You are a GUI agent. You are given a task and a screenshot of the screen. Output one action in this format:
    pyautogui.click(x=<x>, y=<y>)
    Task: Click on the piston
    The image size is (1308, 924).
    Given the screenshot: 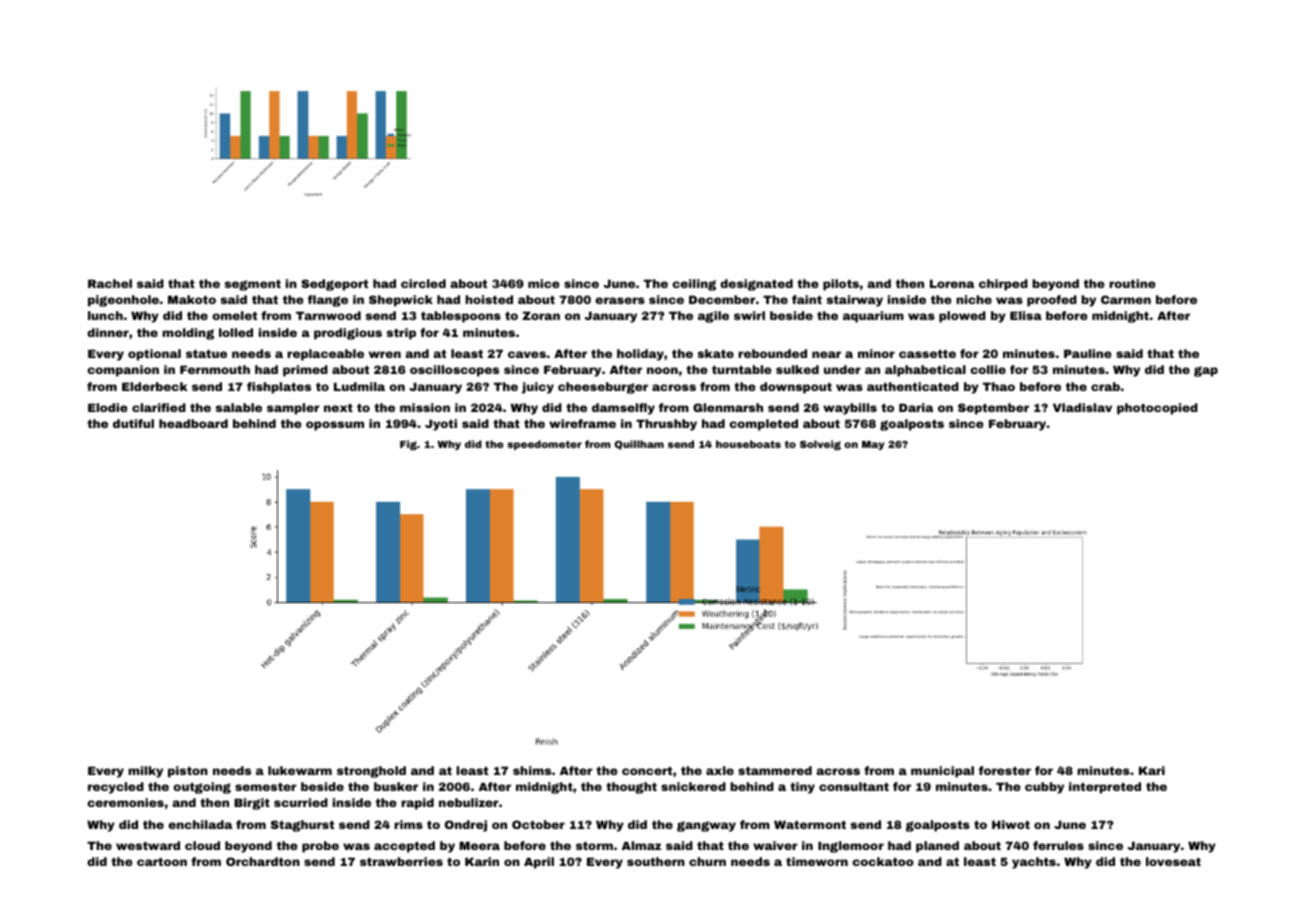 What is the action you would take?
    pyautogui.click(x=188, y=772)
